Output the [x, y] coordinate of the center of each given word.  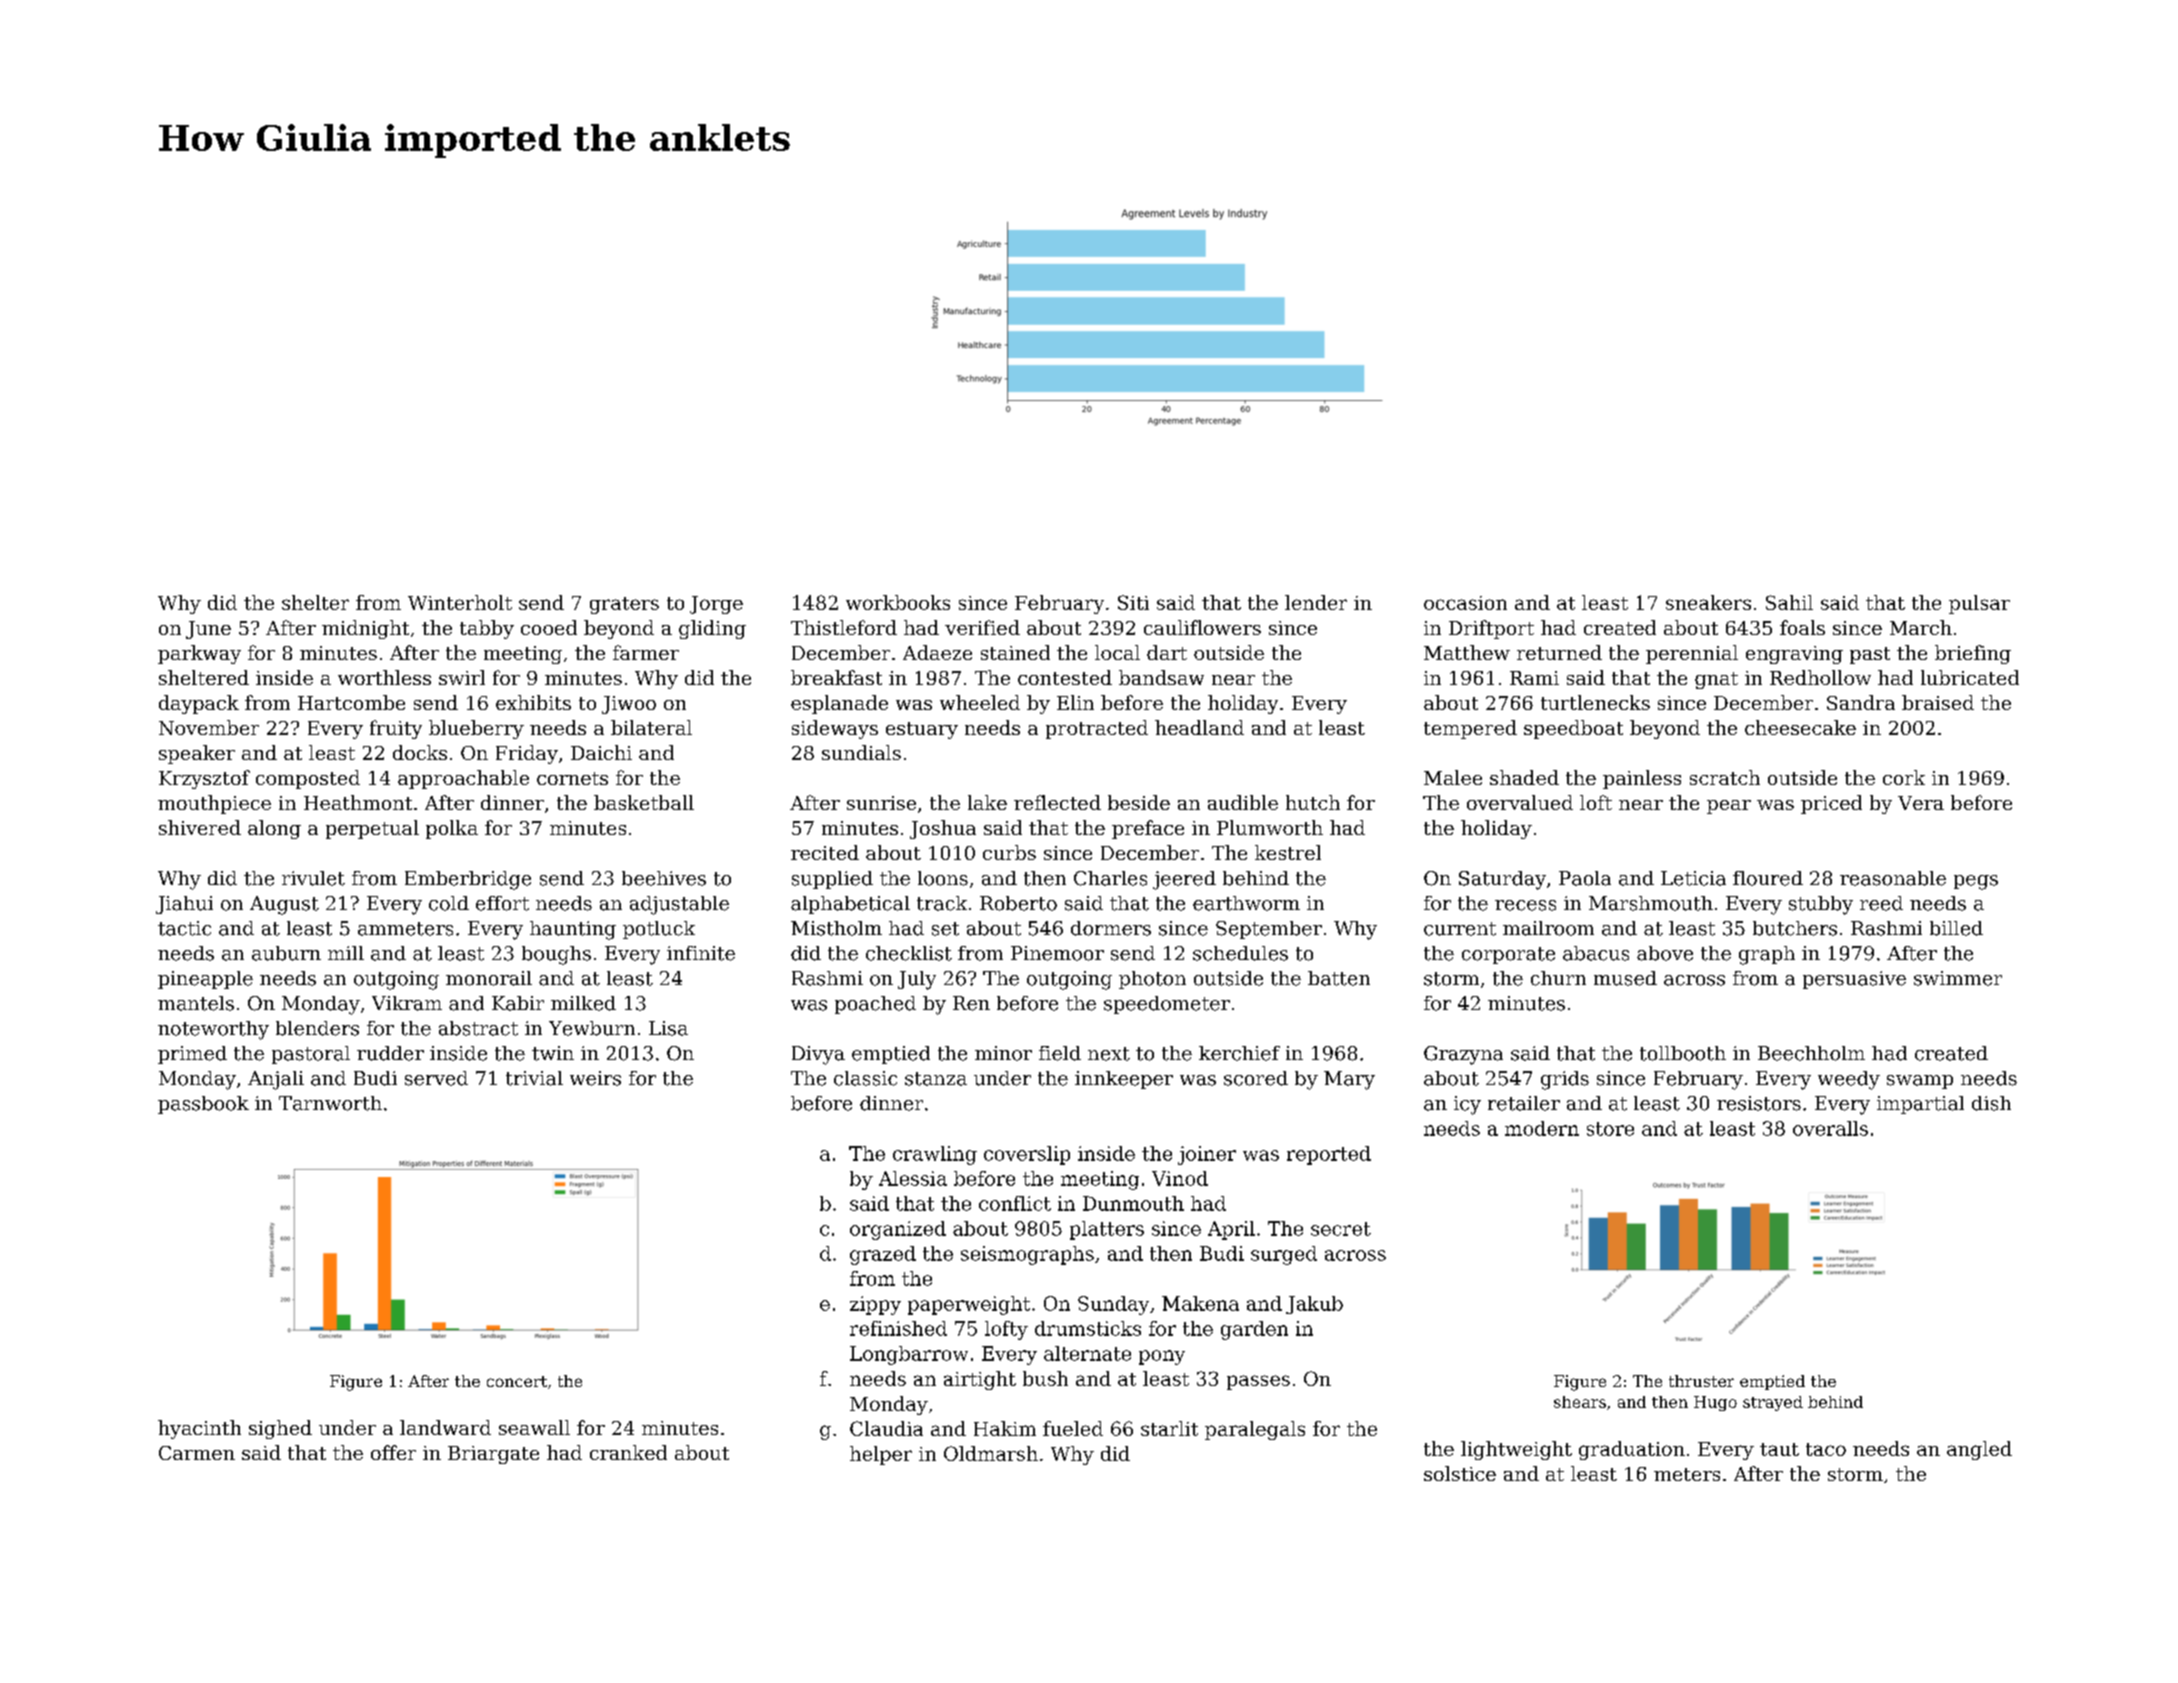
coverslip [1027, 1155]
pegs [1976, 882]
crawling [935, 1155]
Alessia [913, 1178]
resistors [1759, 1103]
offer [393, 1452]
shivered [200, 827]
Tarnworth [330, 1103]
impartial [1920, 1105]
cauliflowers [1202, 627]
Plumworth [1270, 827]
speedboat [1573, 729]
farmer [646, 652]
